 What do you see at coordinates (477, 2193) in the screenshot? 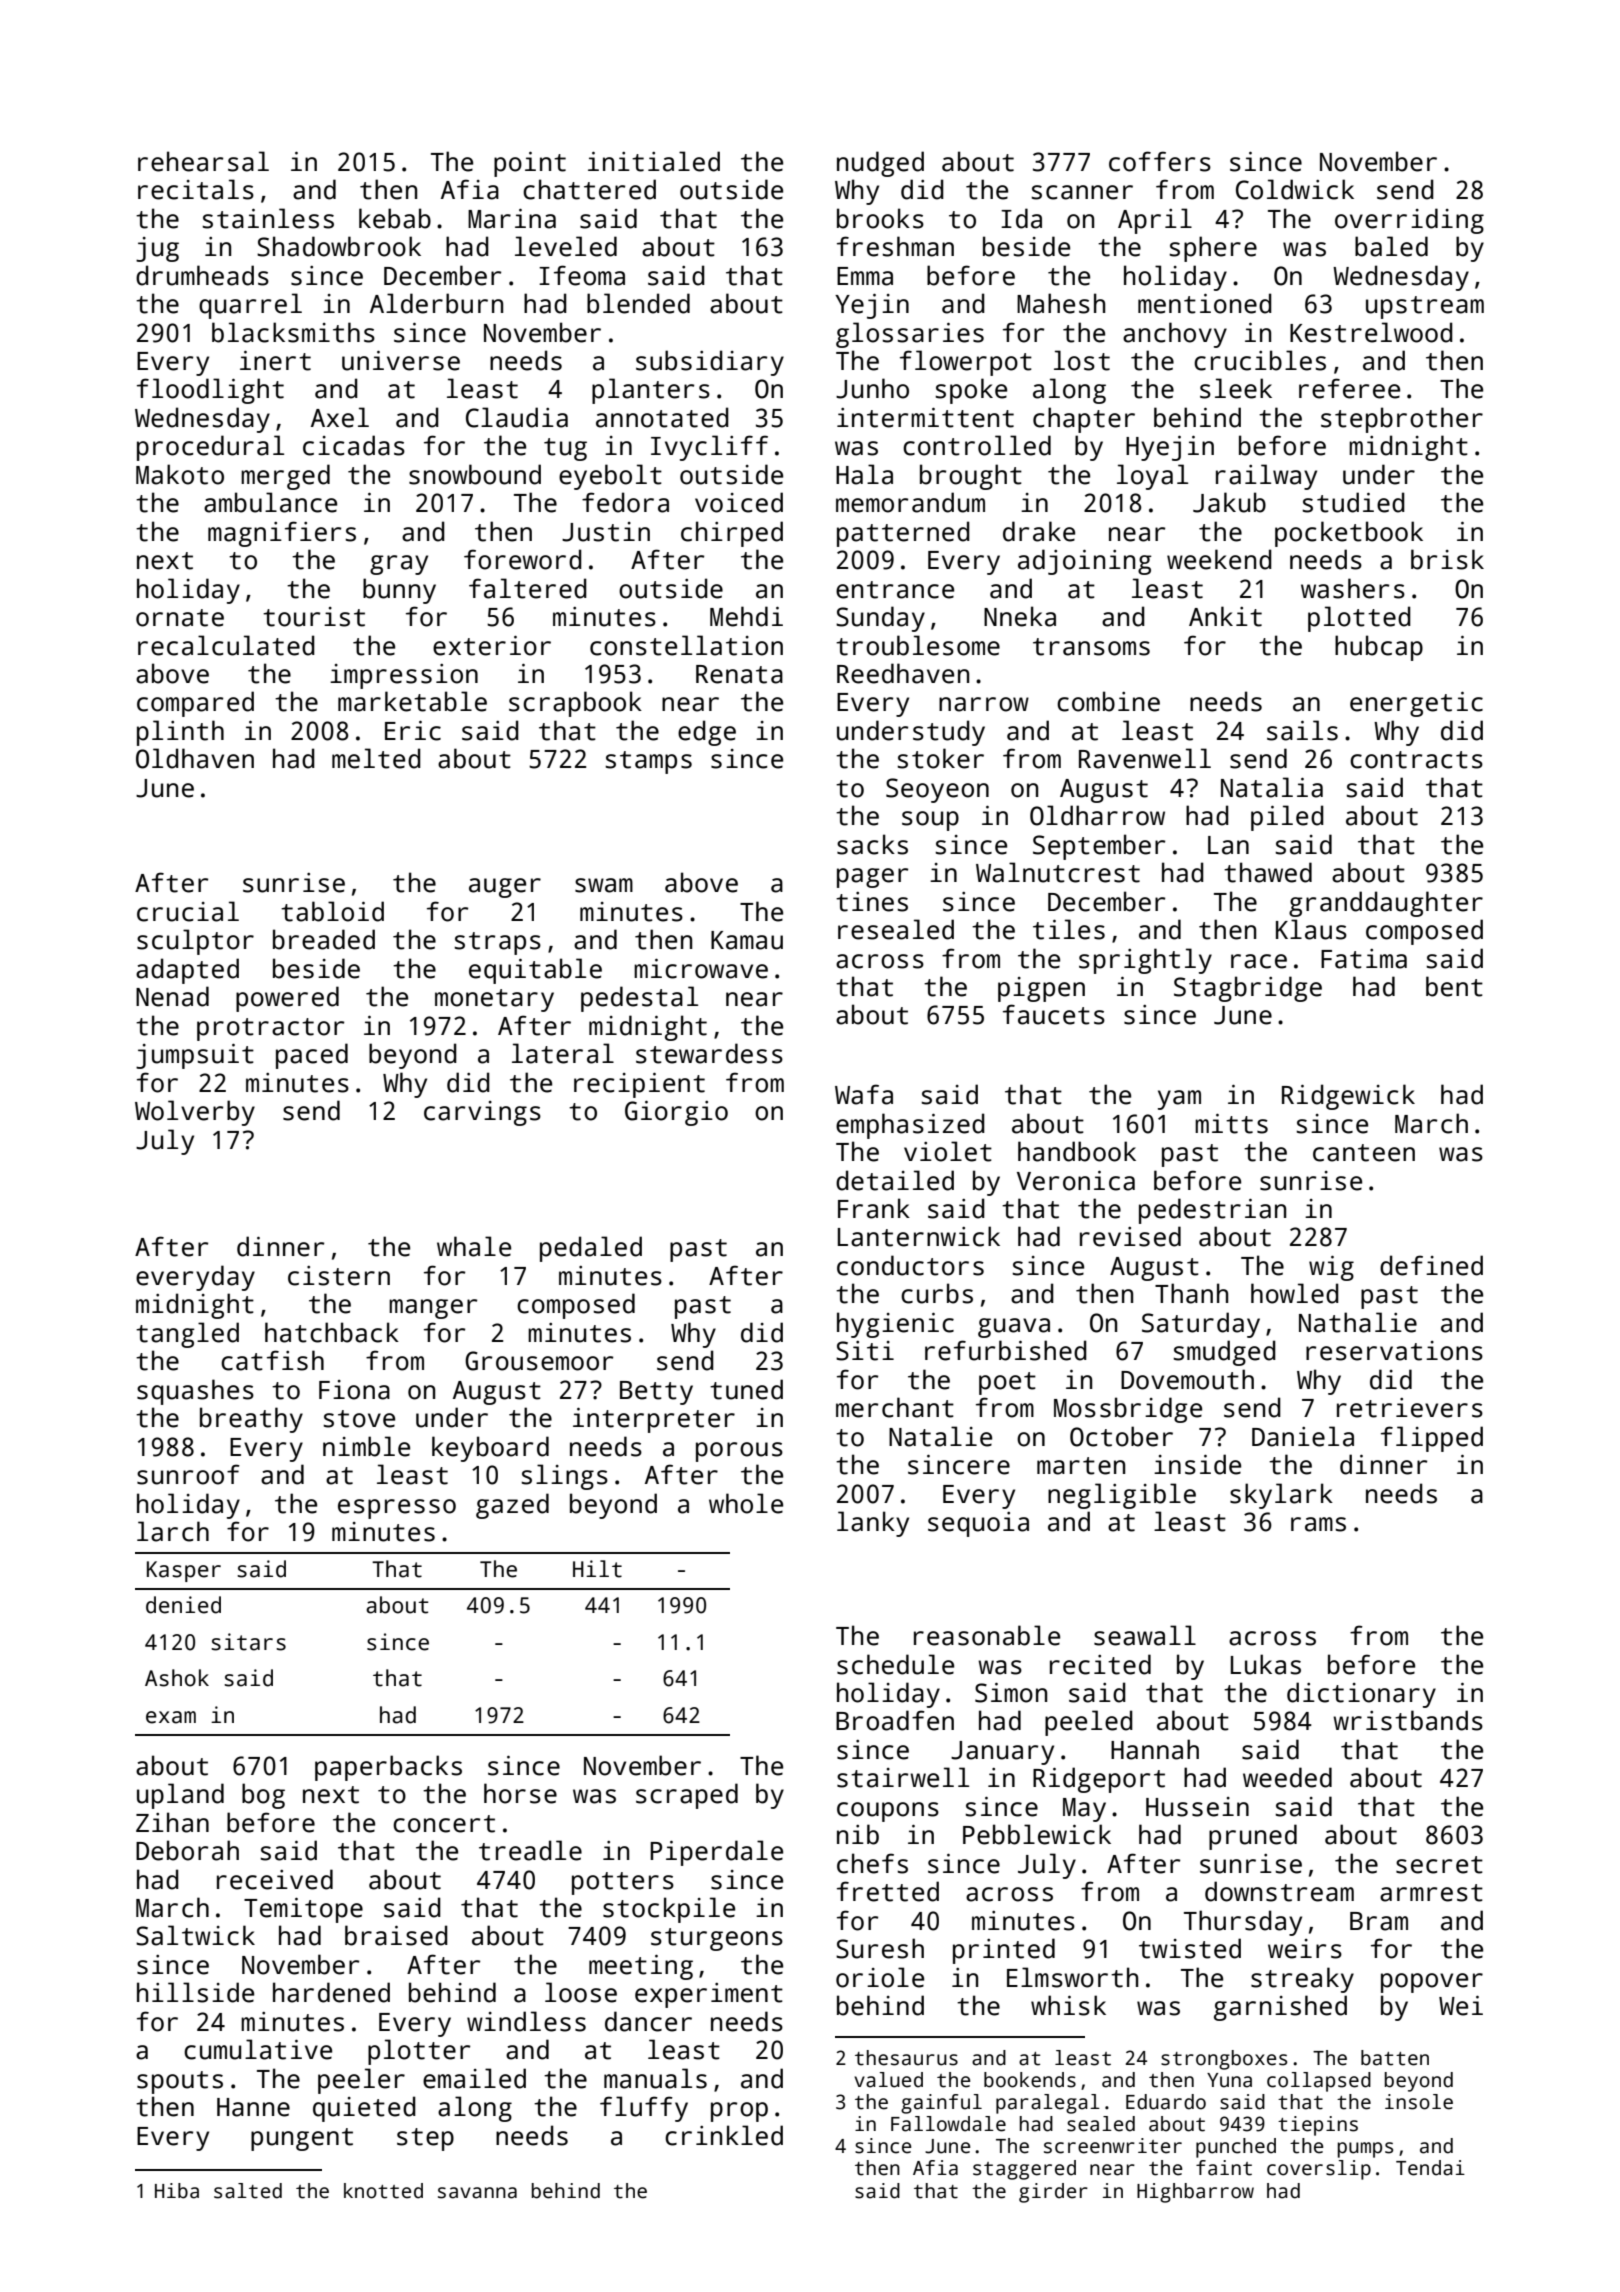
I see `savanna` at bounding box center [477, 2193].
